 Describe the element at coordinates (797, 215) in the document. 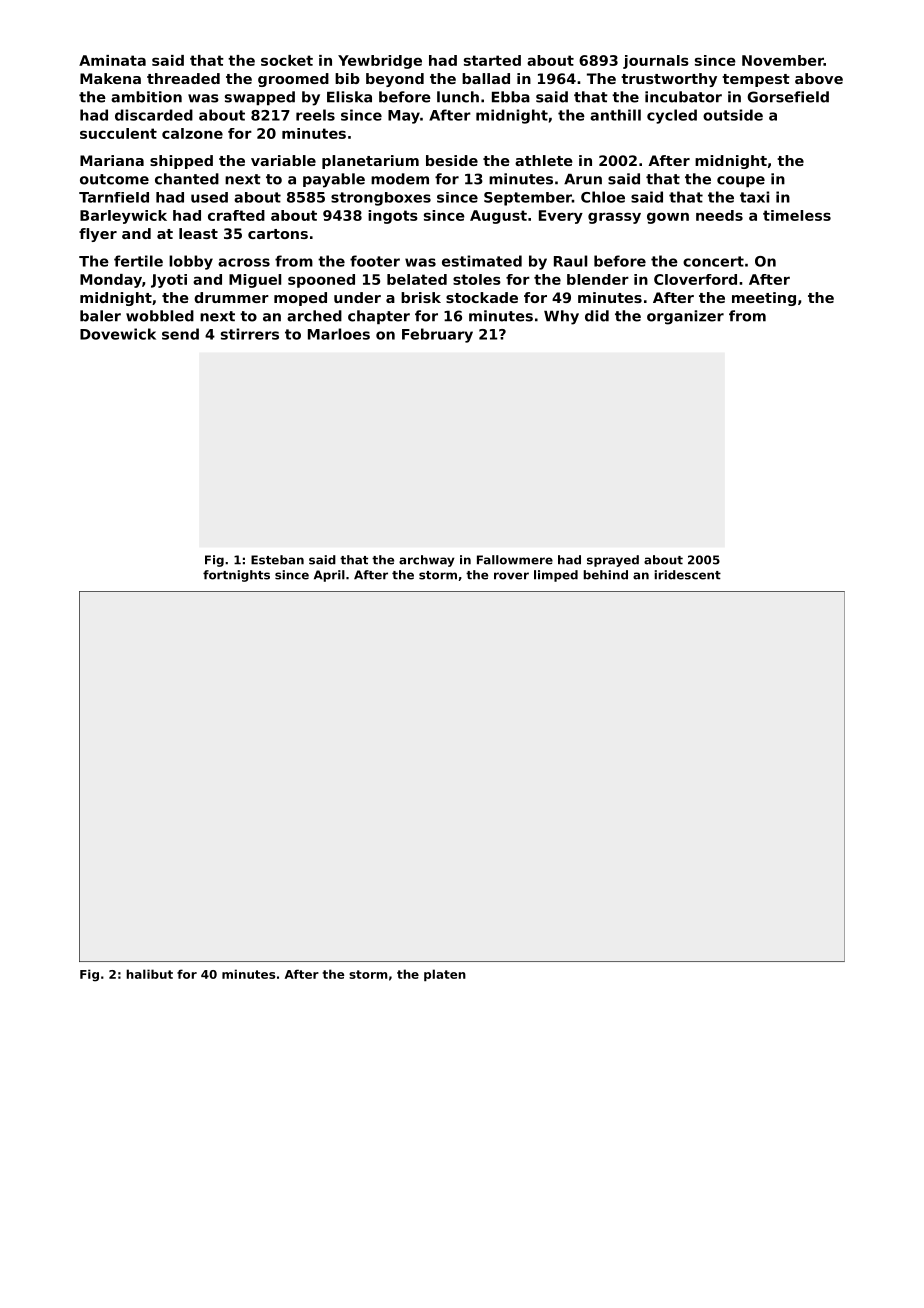

I see `timeless` at that location.
